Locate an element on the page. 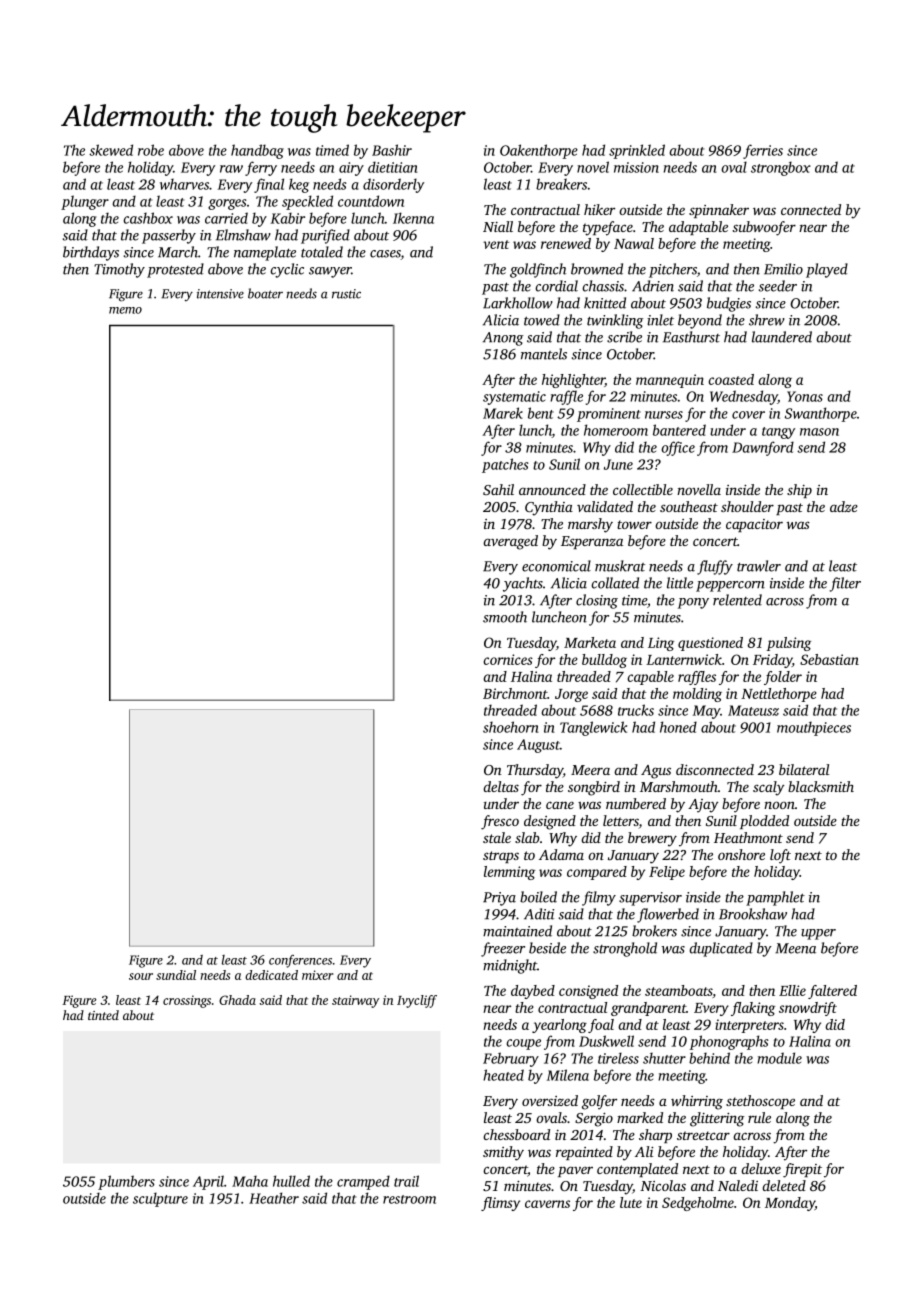 Image resolution: width=924 pixels, height=1308 pixels. deleted is located at coordinates (784, 1185).
